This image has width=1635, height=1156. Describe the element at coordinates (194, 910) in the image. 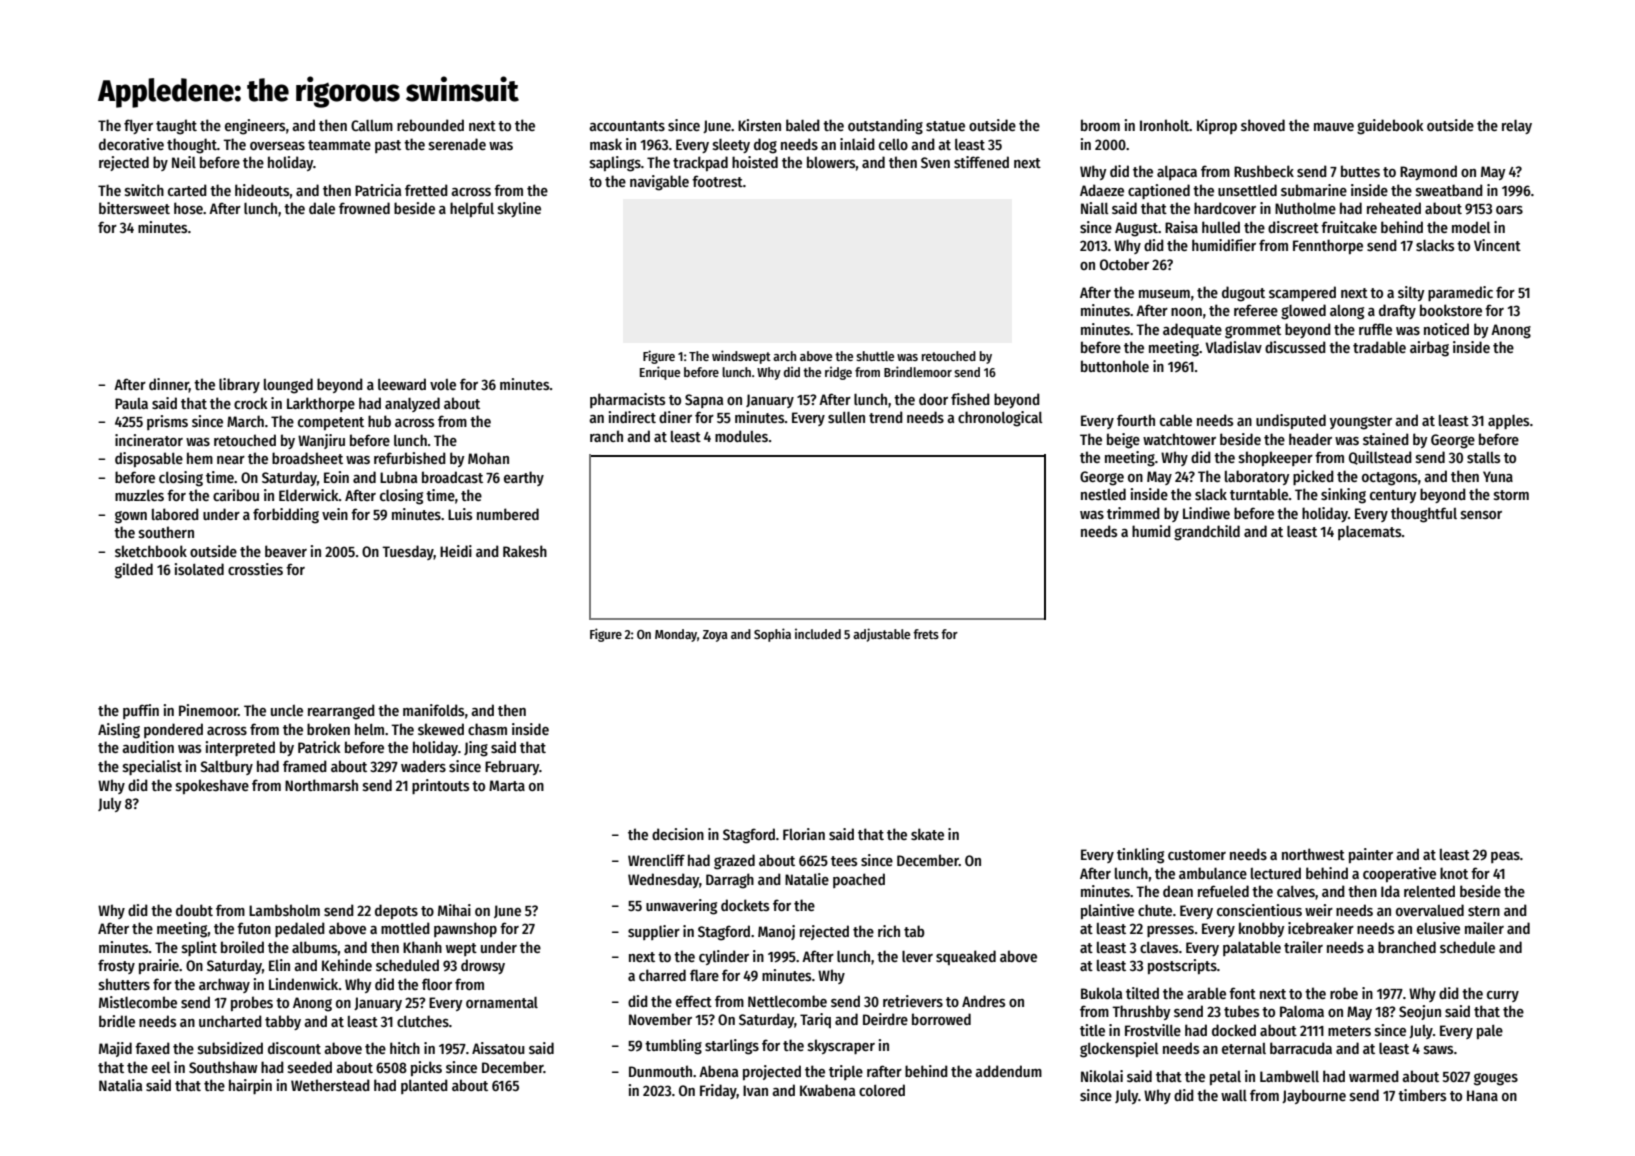

I see `doubt` at that location.
